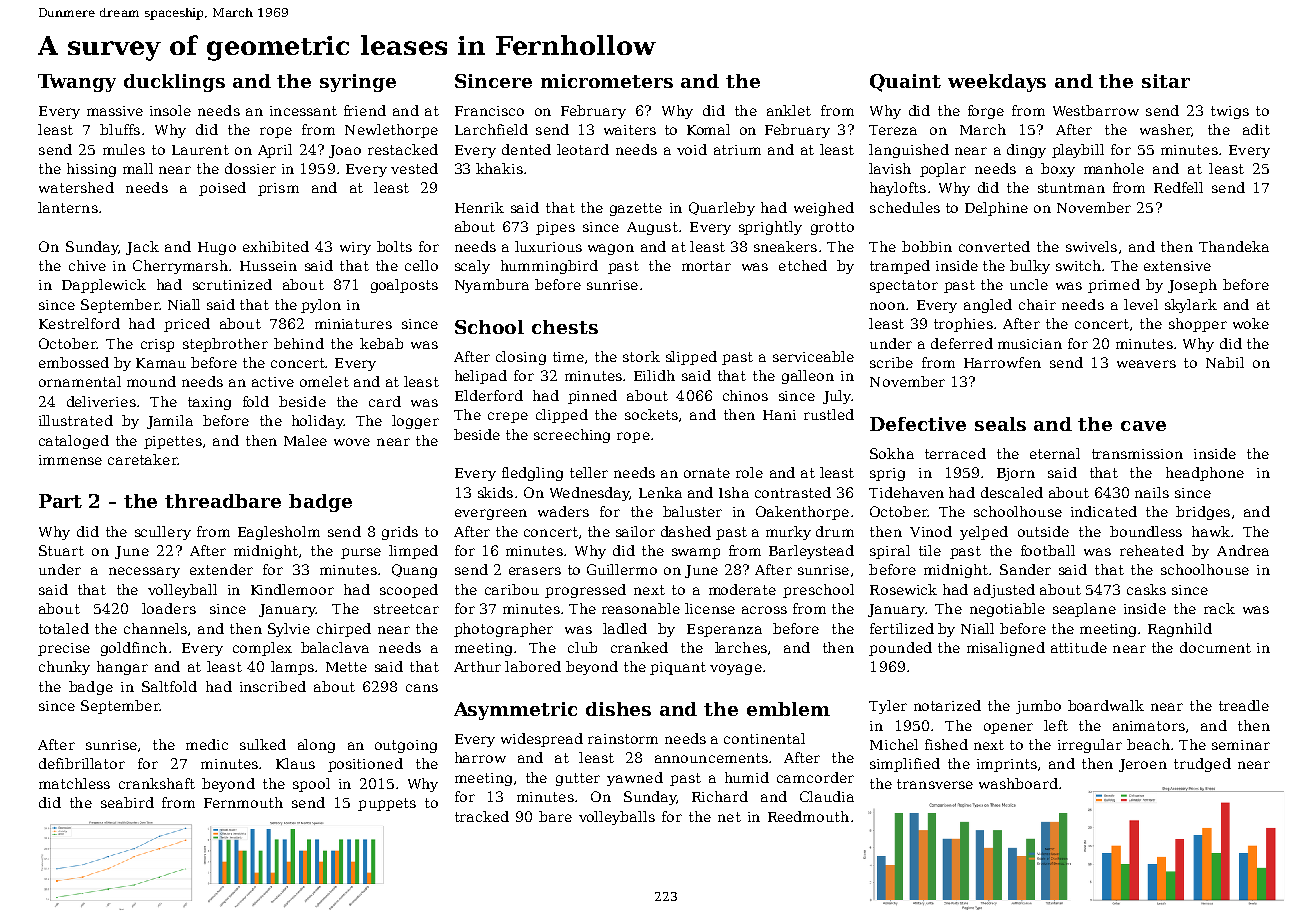 Image resolution: width=1308 pixels, height=924 pixels. I want to click on poplar, so click(943, 170).
